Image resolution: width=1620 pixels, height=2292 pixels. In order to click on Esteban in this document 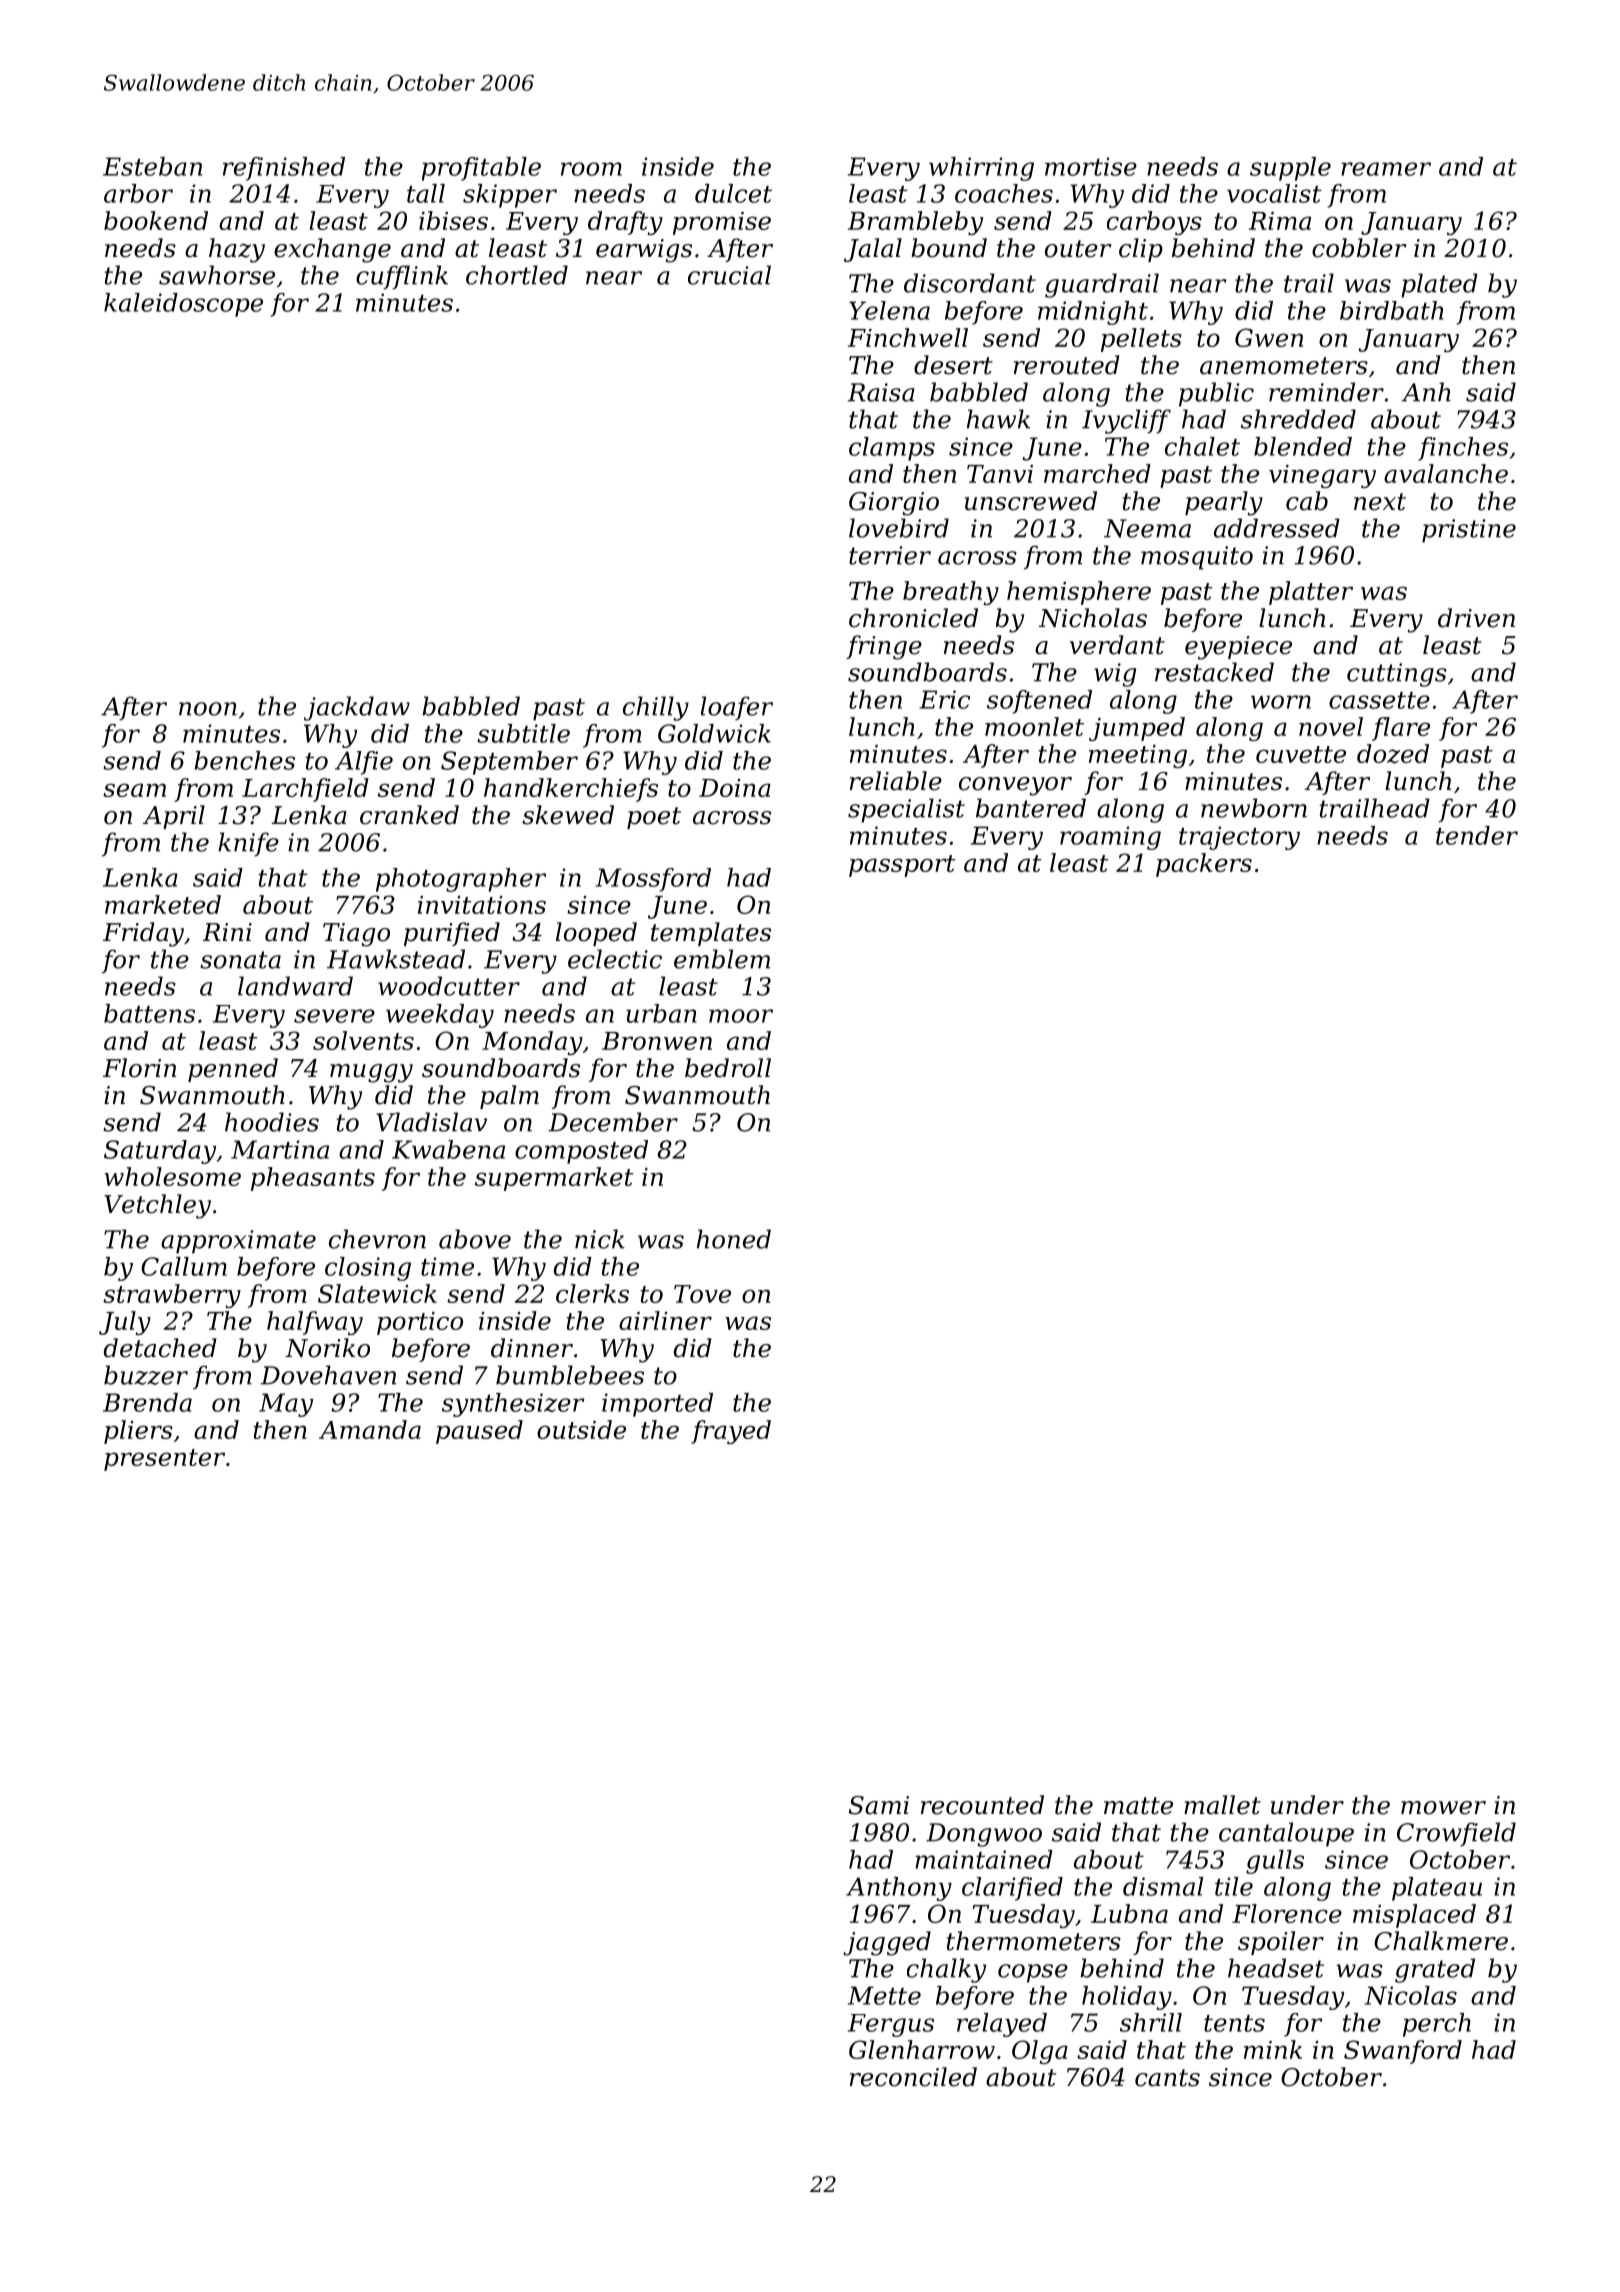, I will do `click(152, 166)`.
